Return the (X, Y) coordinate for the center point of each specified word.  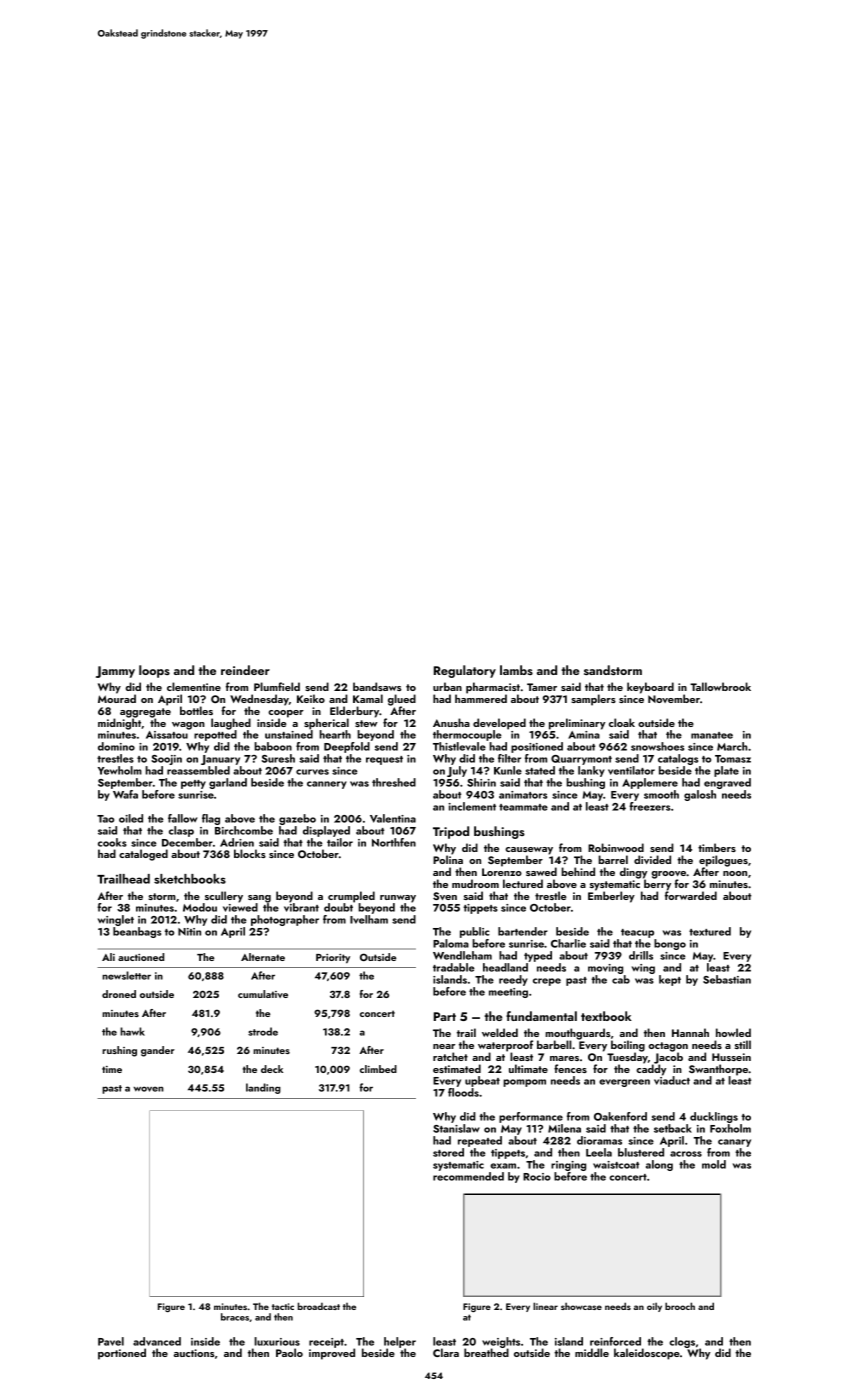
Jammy (115, 672)
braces (235, 1317)
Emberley (611, 897)
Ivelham (369, 919)
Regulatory (465, 671)
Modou (200, 907)
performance (531, 1117)
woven (149, 1089)
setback (673, 1128)
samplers (593, 700)
